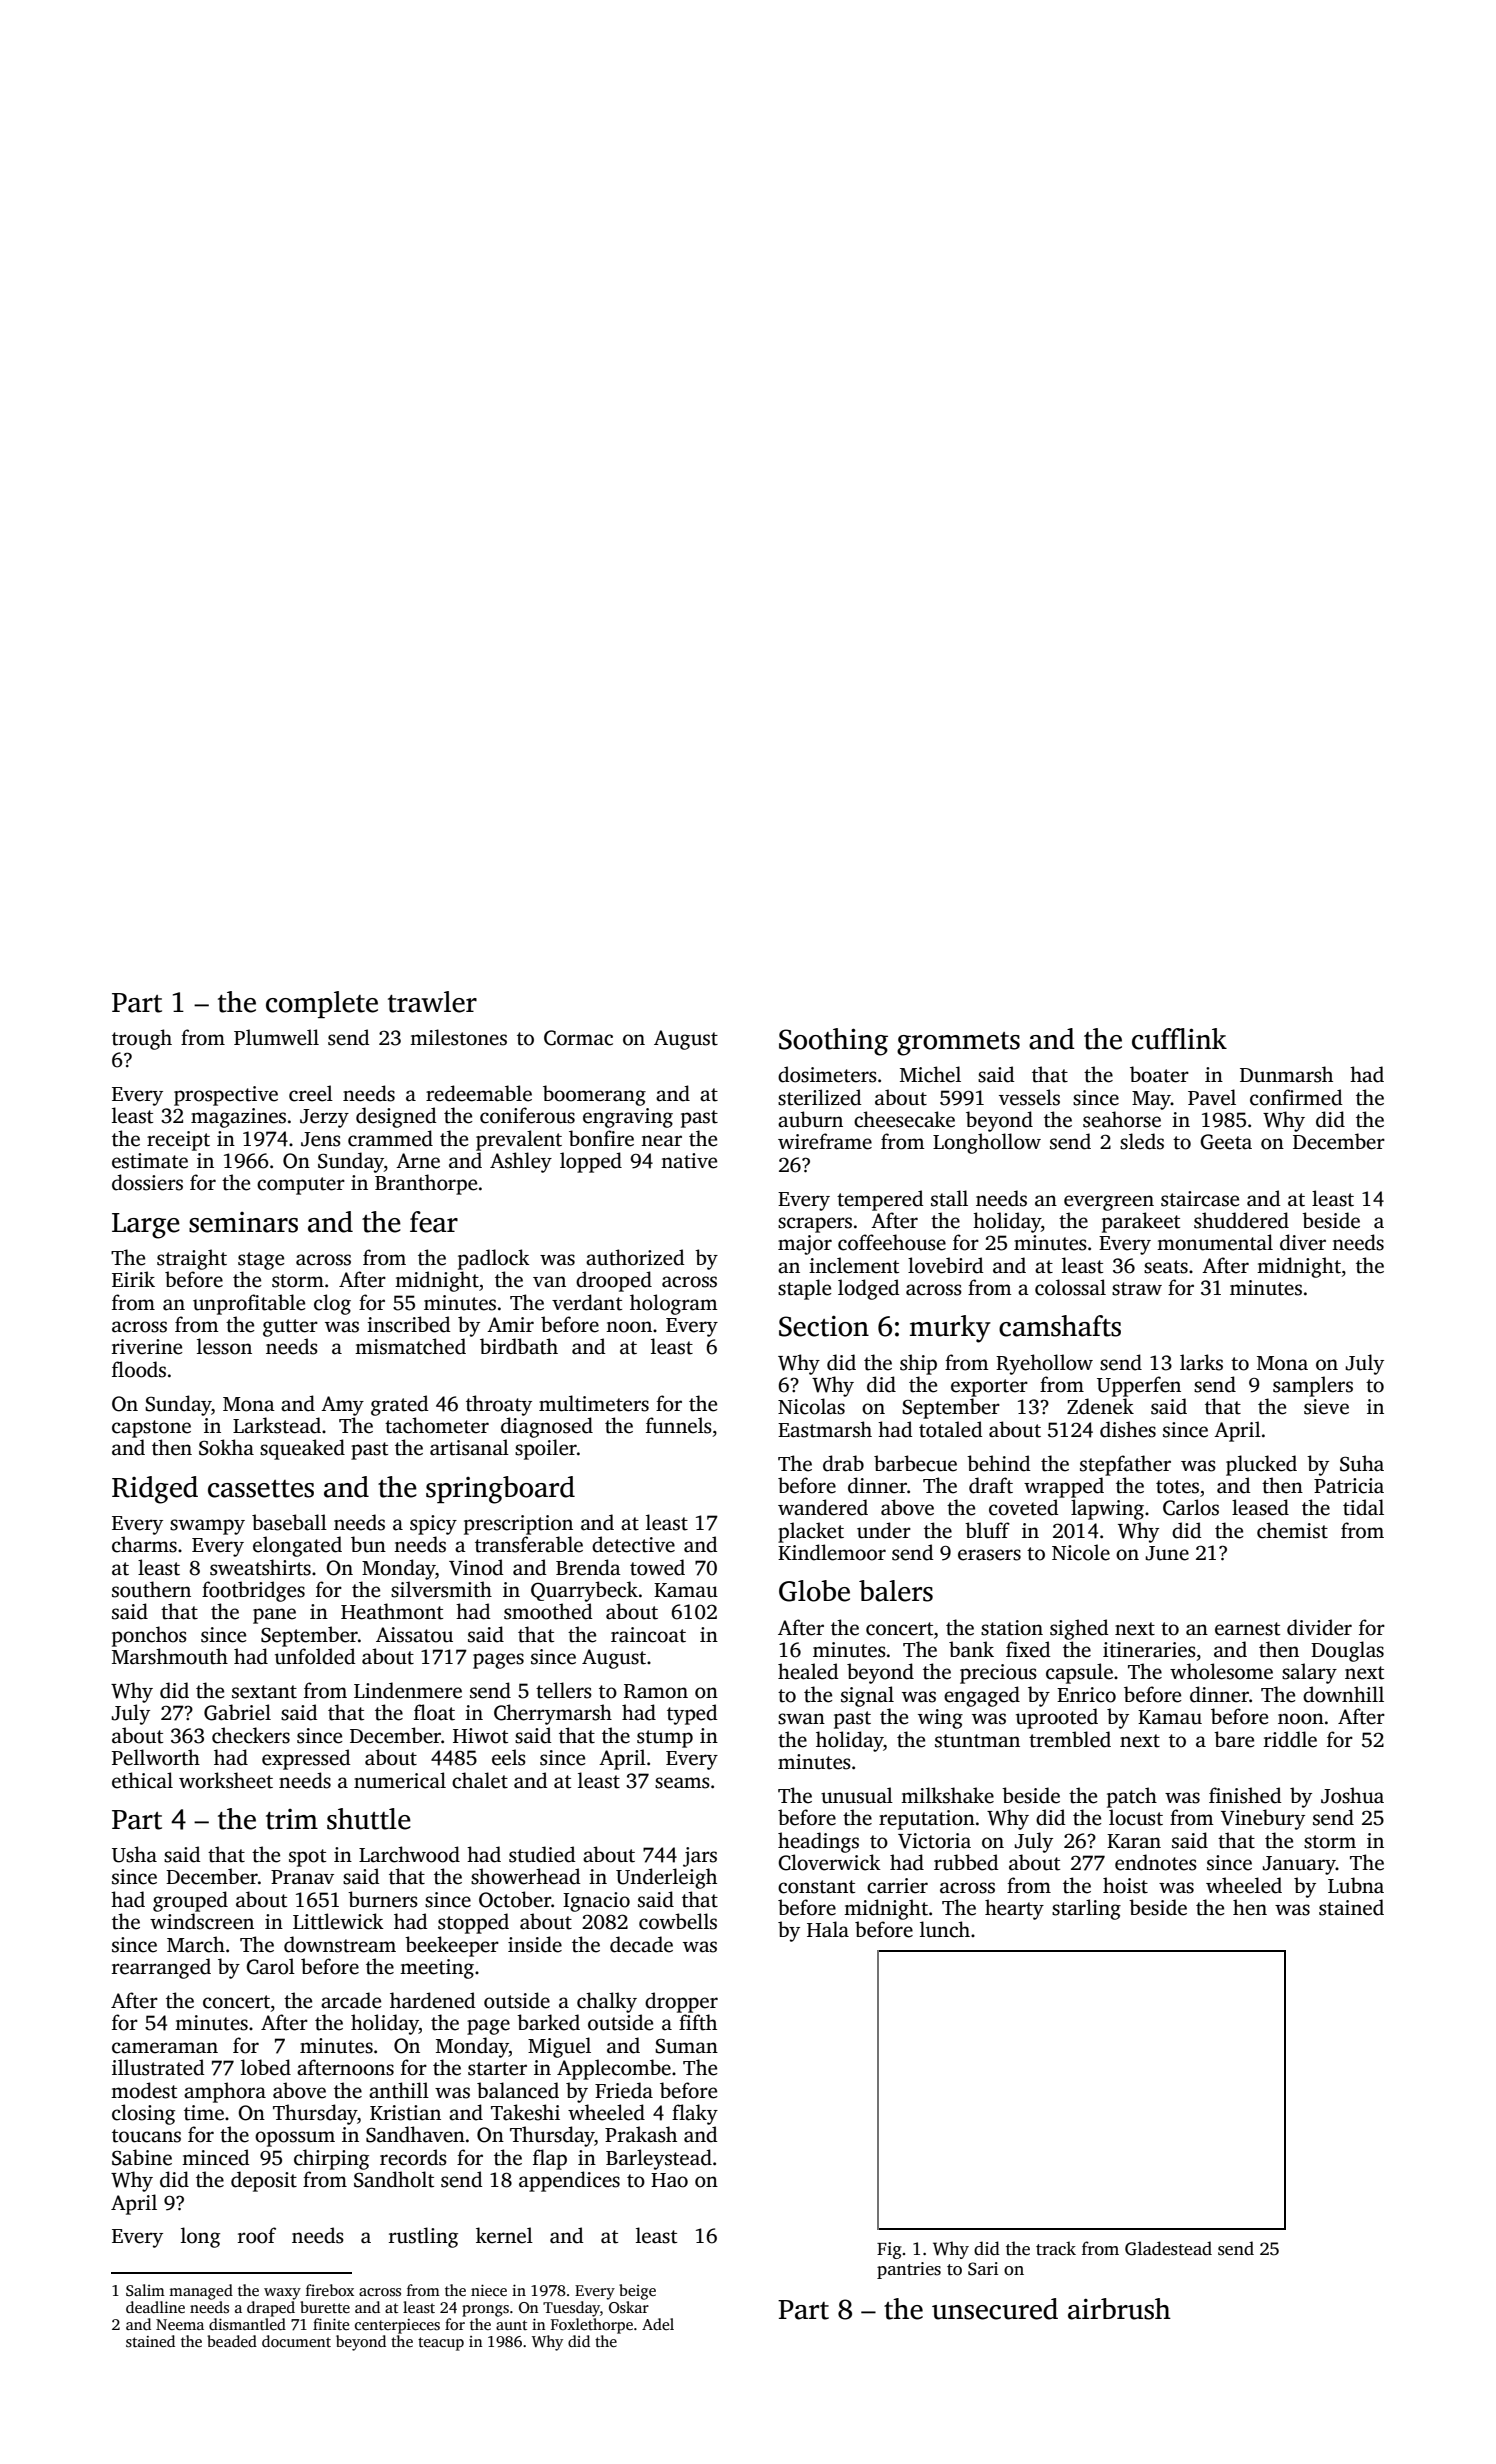  What do you see at coordinates (396, 1117) in the screenshot?
I see `designed` at bounding box center [396, 1117].
